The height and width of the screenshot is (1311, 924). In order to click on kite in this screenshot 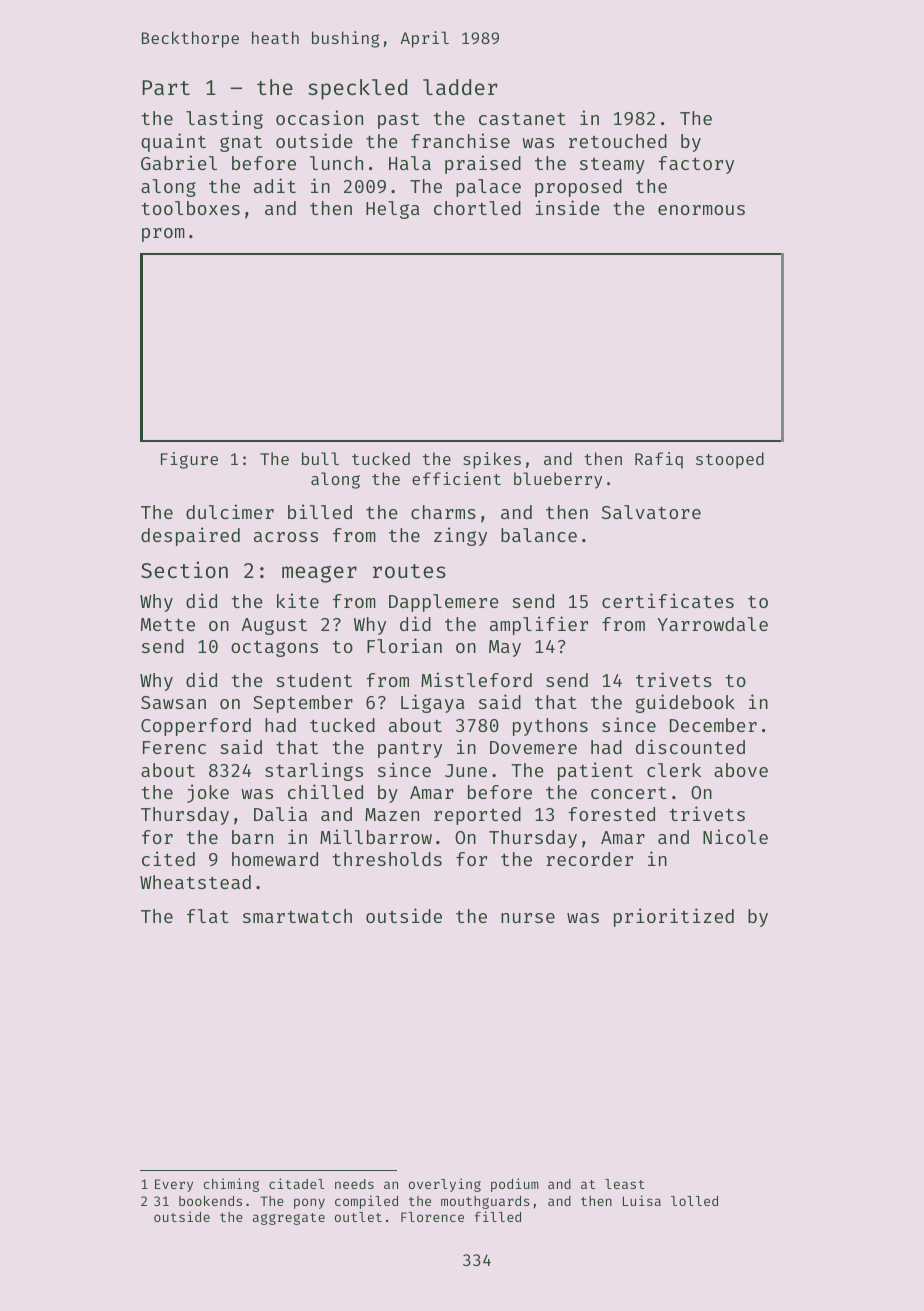, I will do `click(298, 600)`.
